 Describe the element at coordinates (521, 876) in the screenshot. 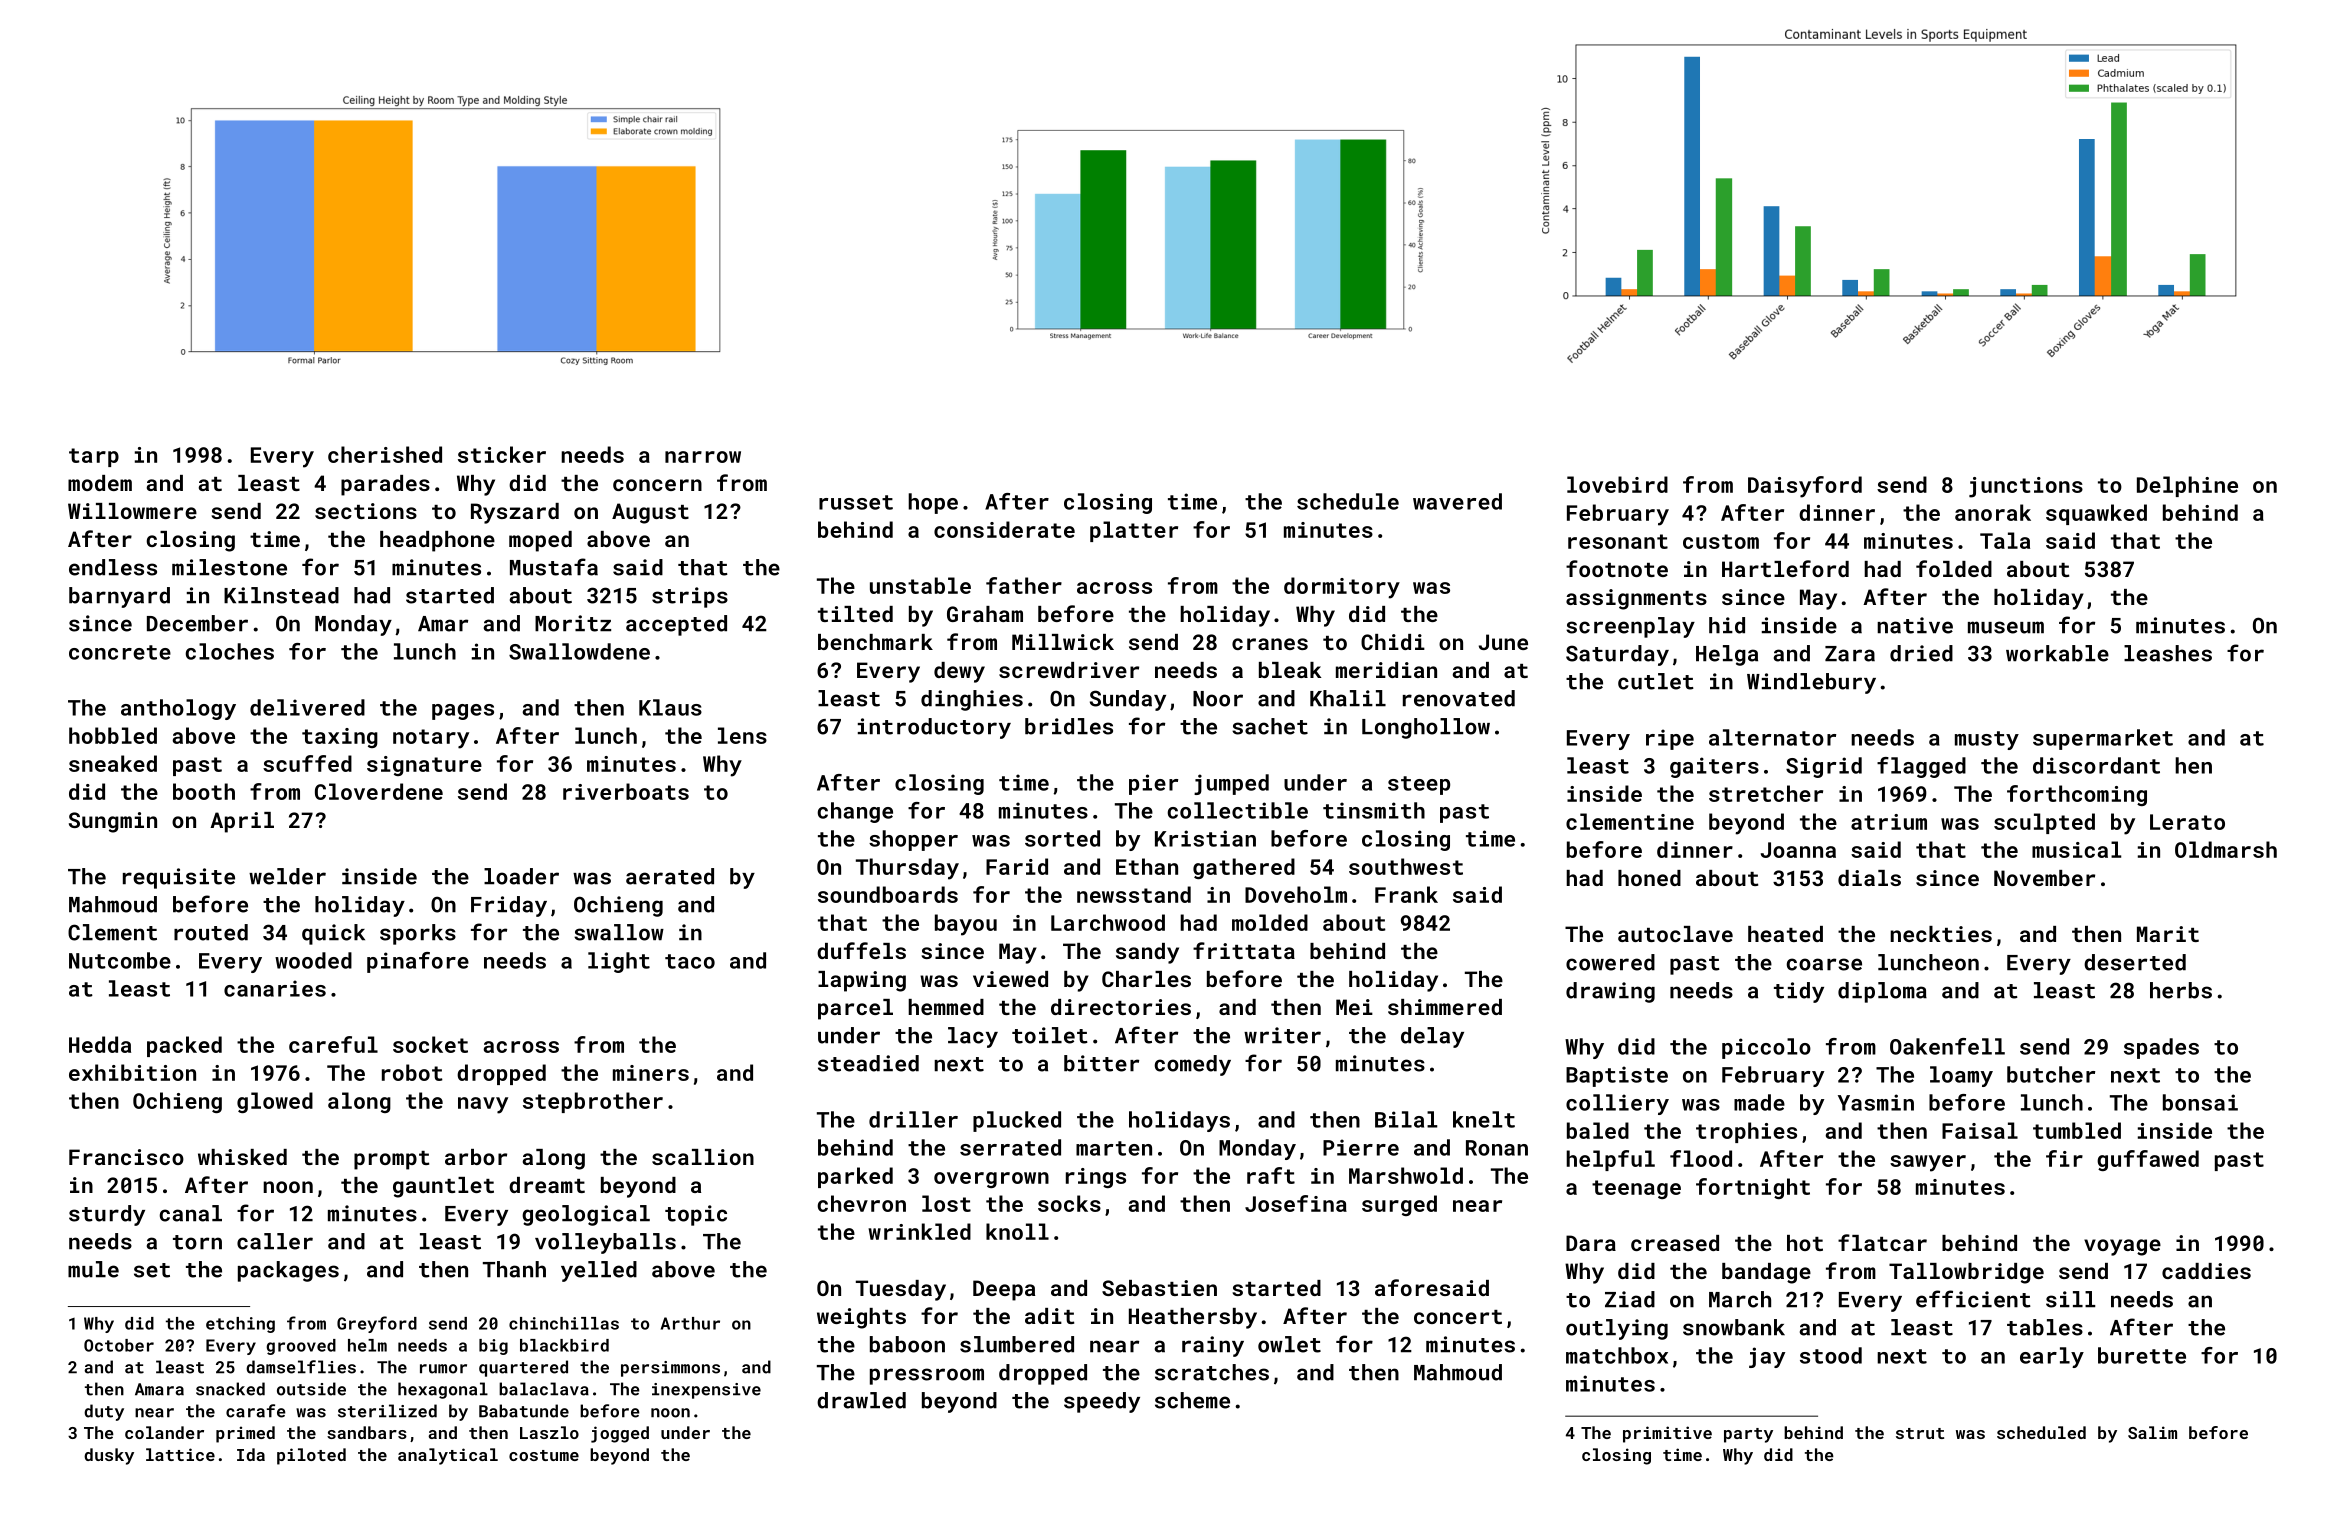

I see `loader` at that location.
